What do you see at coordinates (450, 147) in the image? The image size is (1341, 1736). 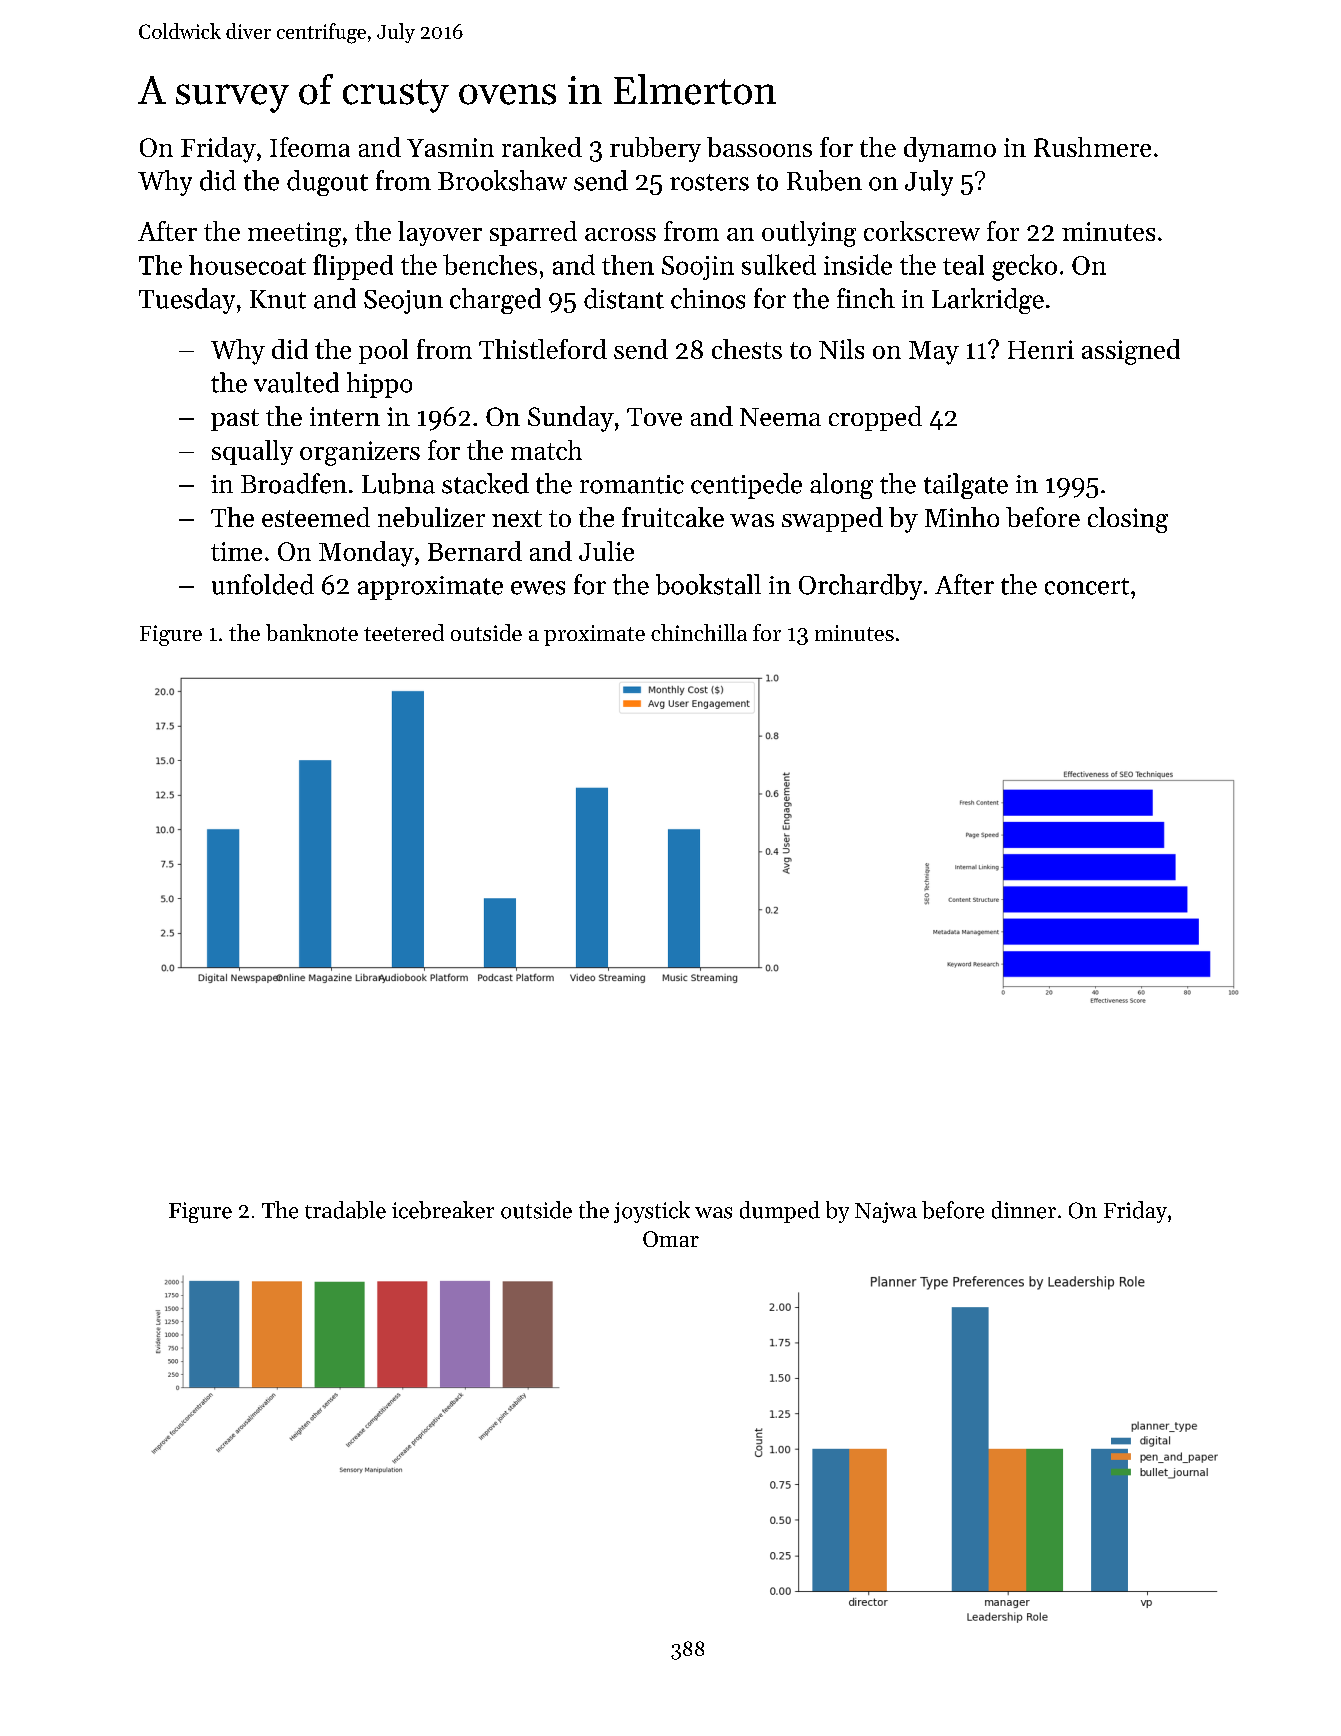 I see `Yasmin` at bounding box center [450, 147].
